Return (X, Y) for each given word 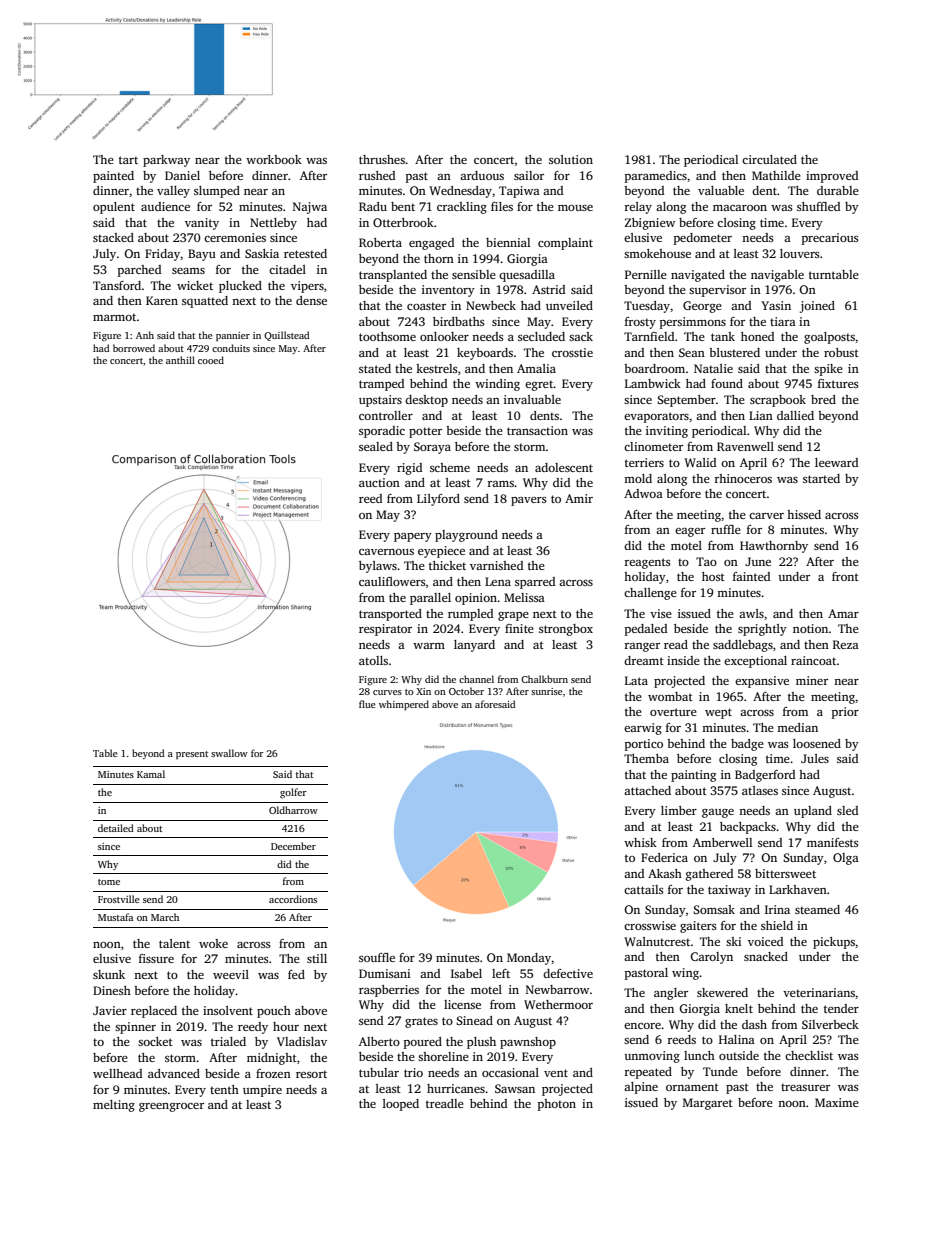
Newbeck (491, 305)
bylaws (378, 567)
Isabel (466, 973)
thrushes (382, 159)
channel (476, 679)
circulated (769, 159)
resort (311, 1074)
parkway (166, 161)
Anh (145, 335)
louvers (800, 253)
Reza (846, 644)
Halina (737, 1039)
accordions (293, 899)
